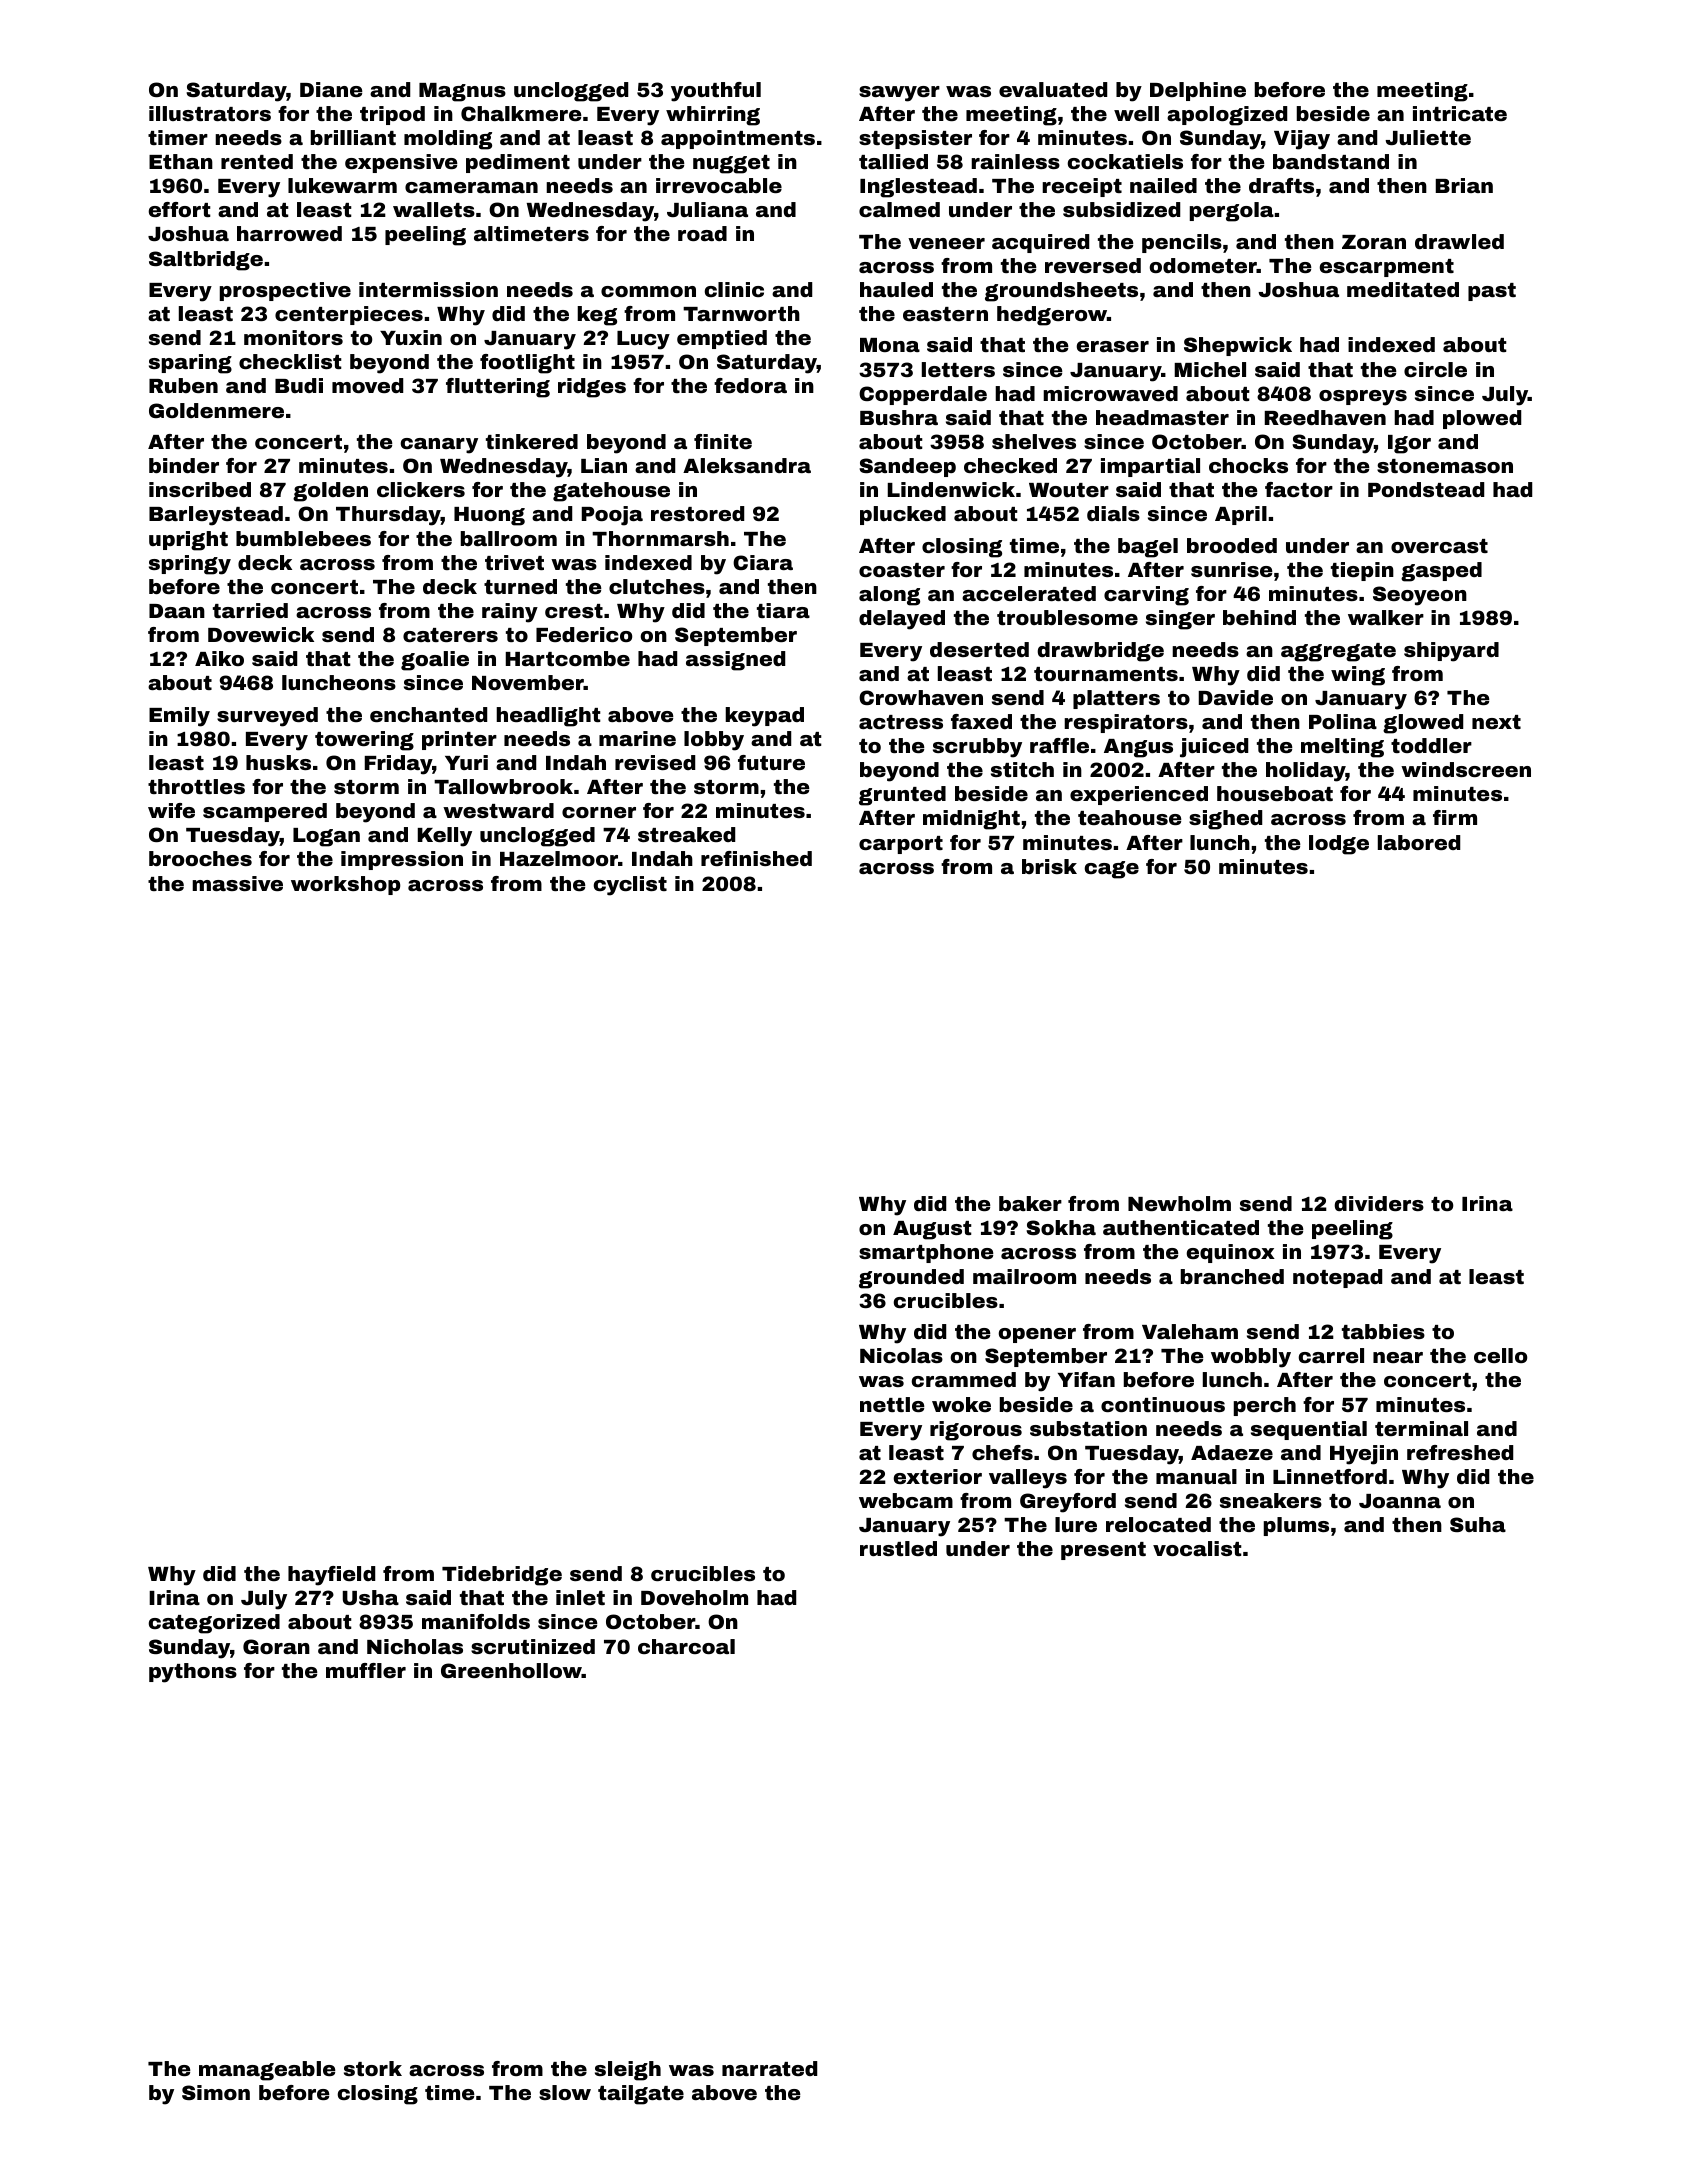 The width and height of the screenshot is (1683, 2178). I want to click on headlight, so click(548, 717).
